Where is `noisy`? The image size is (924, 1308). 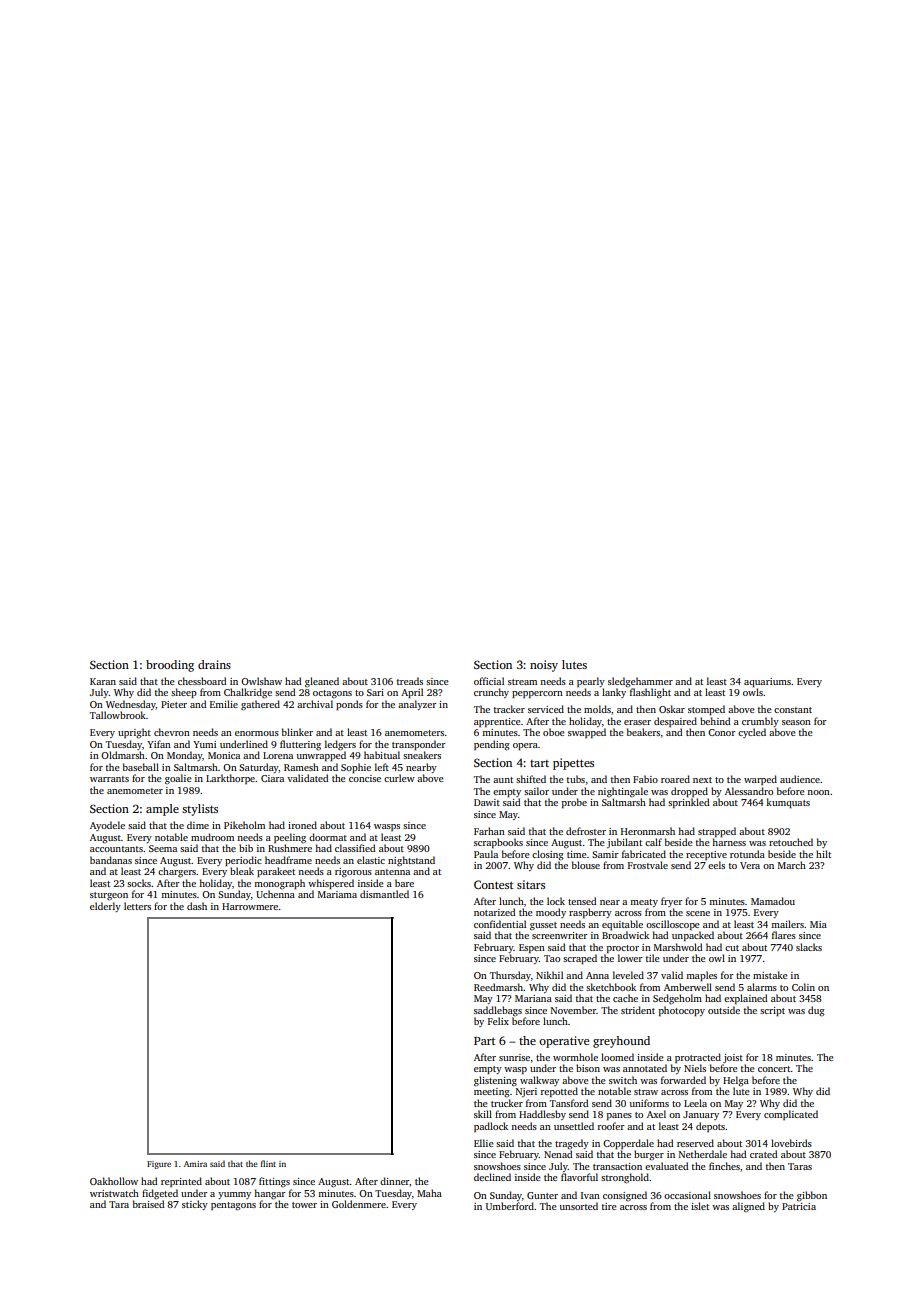
noisy is located at coordinates (544, 666).
